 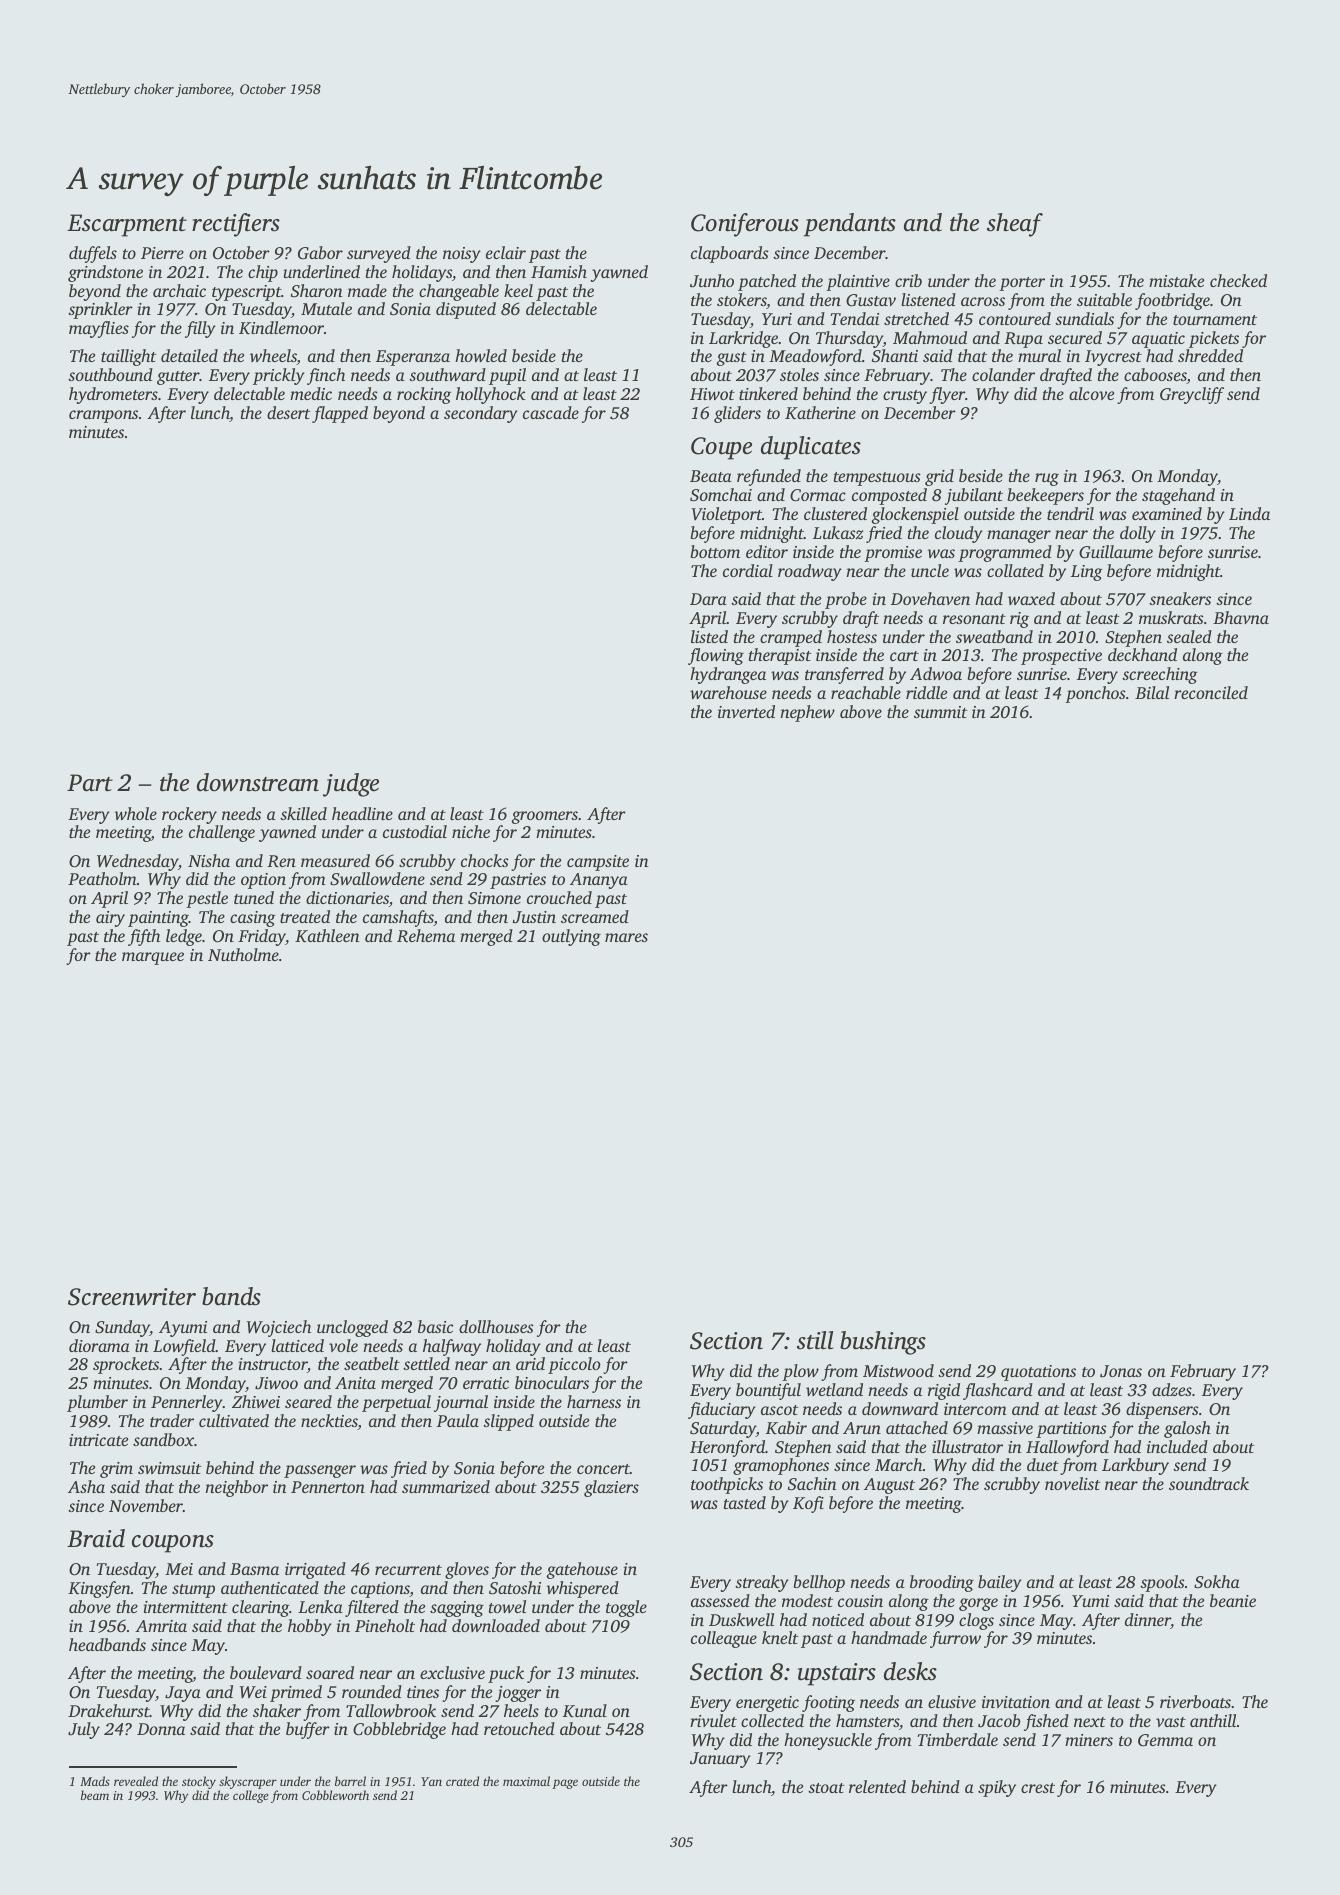 What do you see at coordinates (496, 1326) in the page?
I see `dollhouses` at bounding box center [496, 1326].
